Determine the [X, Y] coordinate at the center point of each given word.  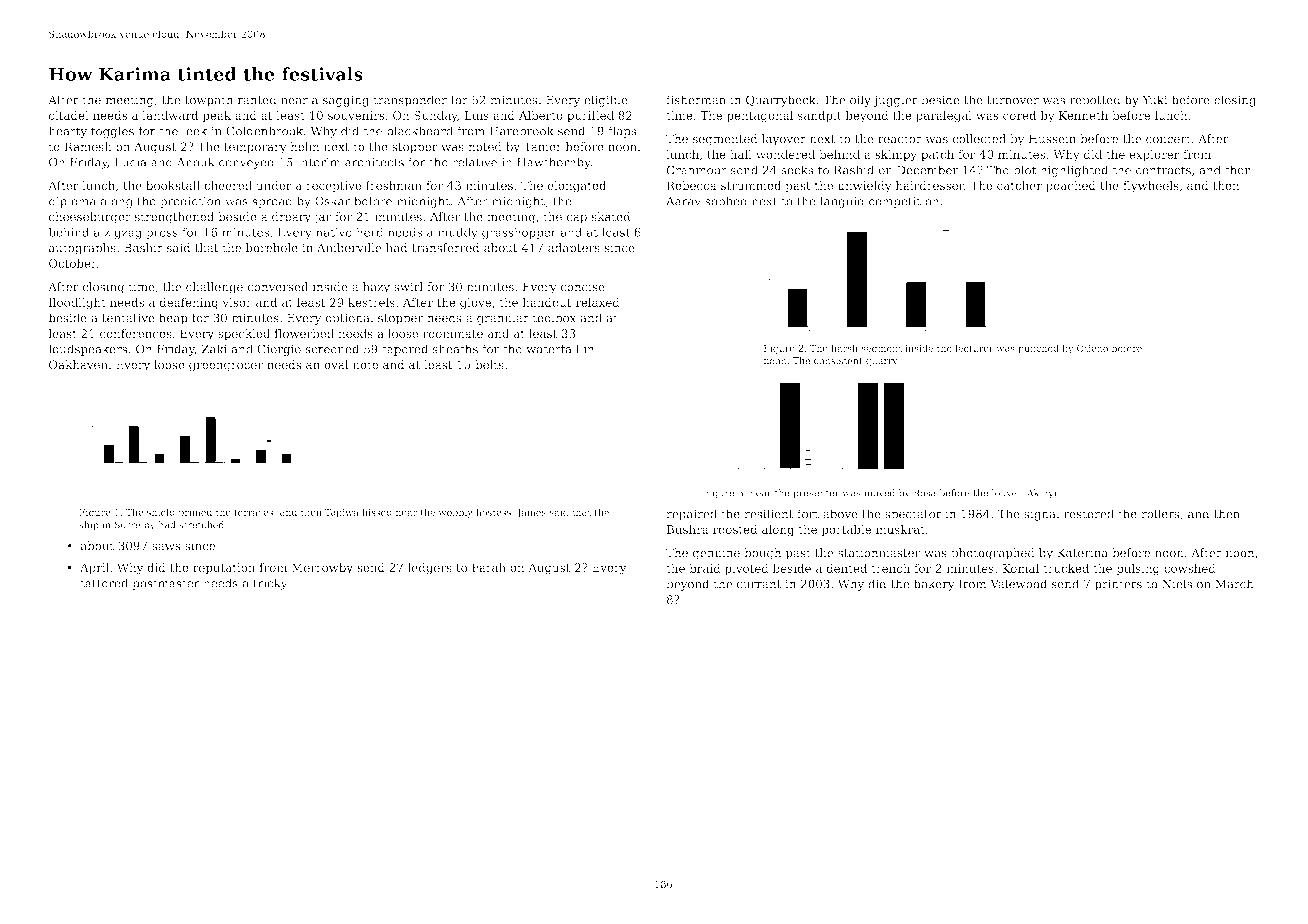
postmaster [166, 584]
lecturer [974, 348]
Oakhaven [78, 364]
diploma [72, 202]
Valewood [1018, 584]
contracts [1163, 170]
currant [759, 584]
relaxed [597, 302]
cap [577, 219]
